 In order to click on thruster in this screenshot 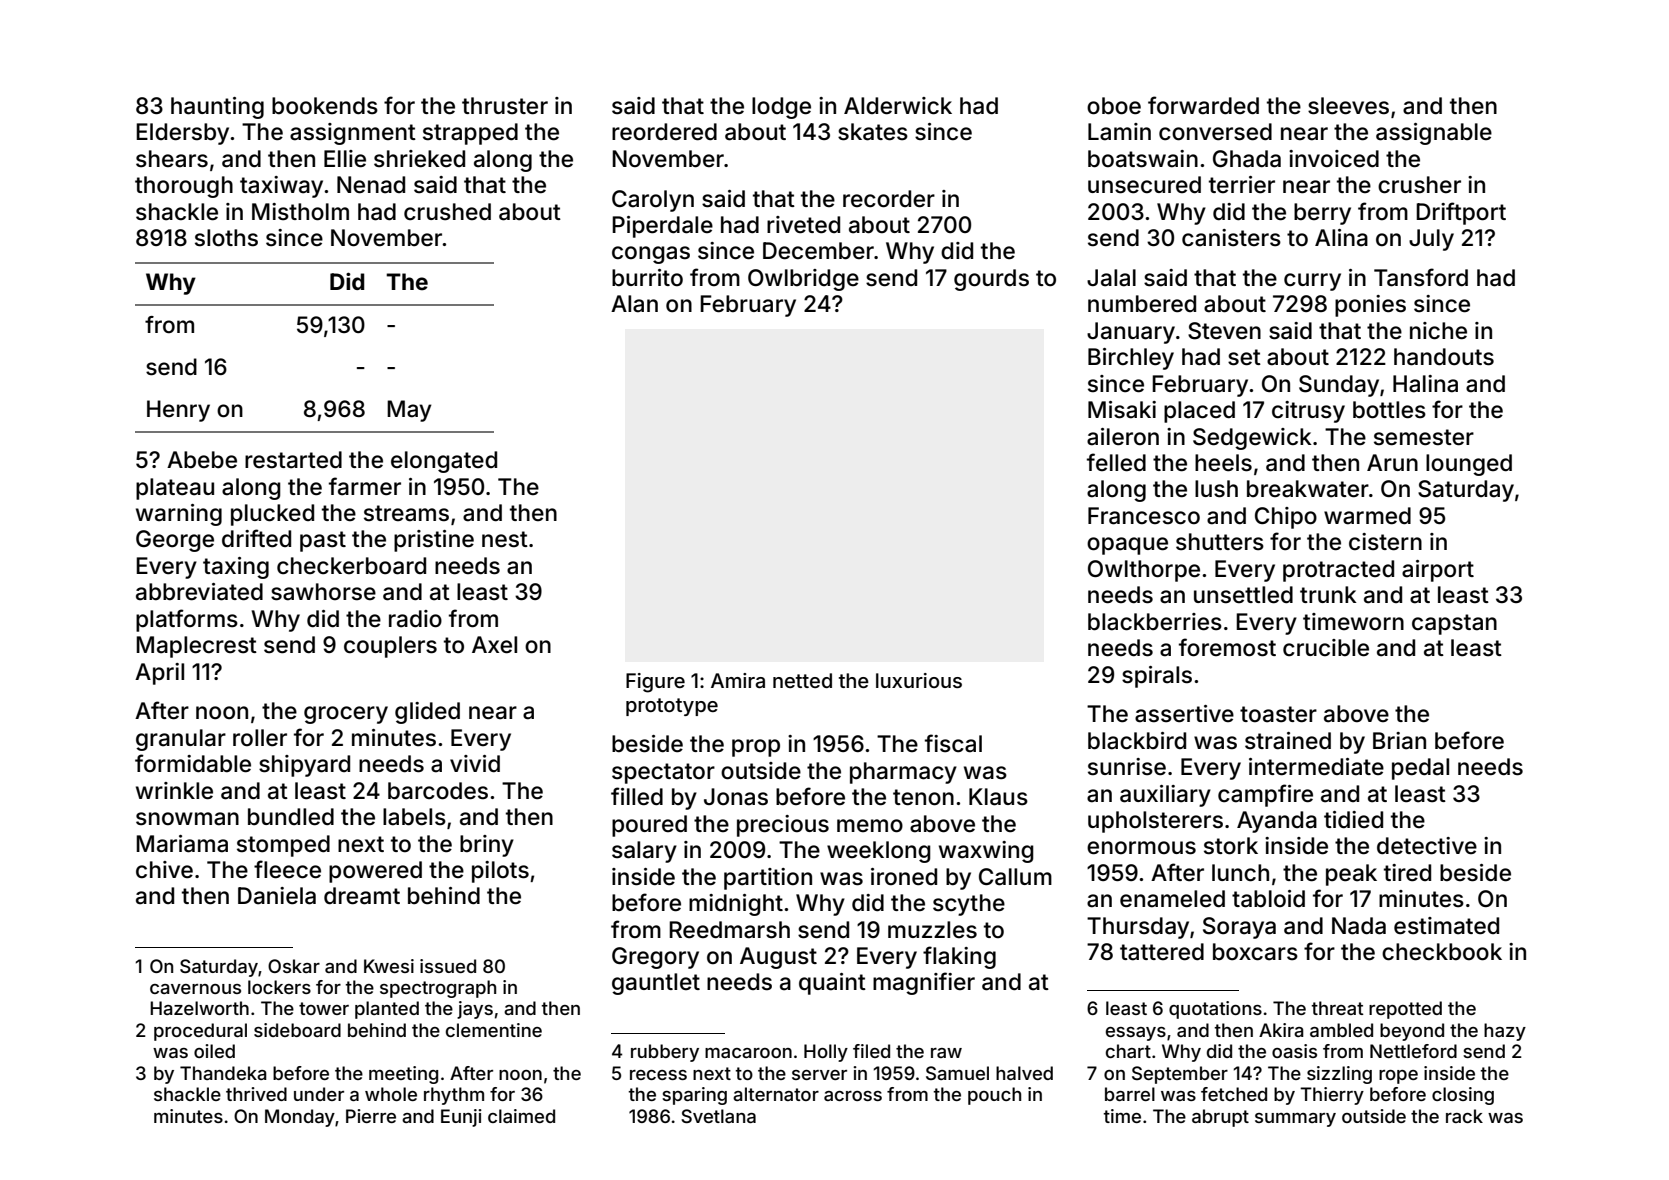, I will do `click(505, 106)`.
